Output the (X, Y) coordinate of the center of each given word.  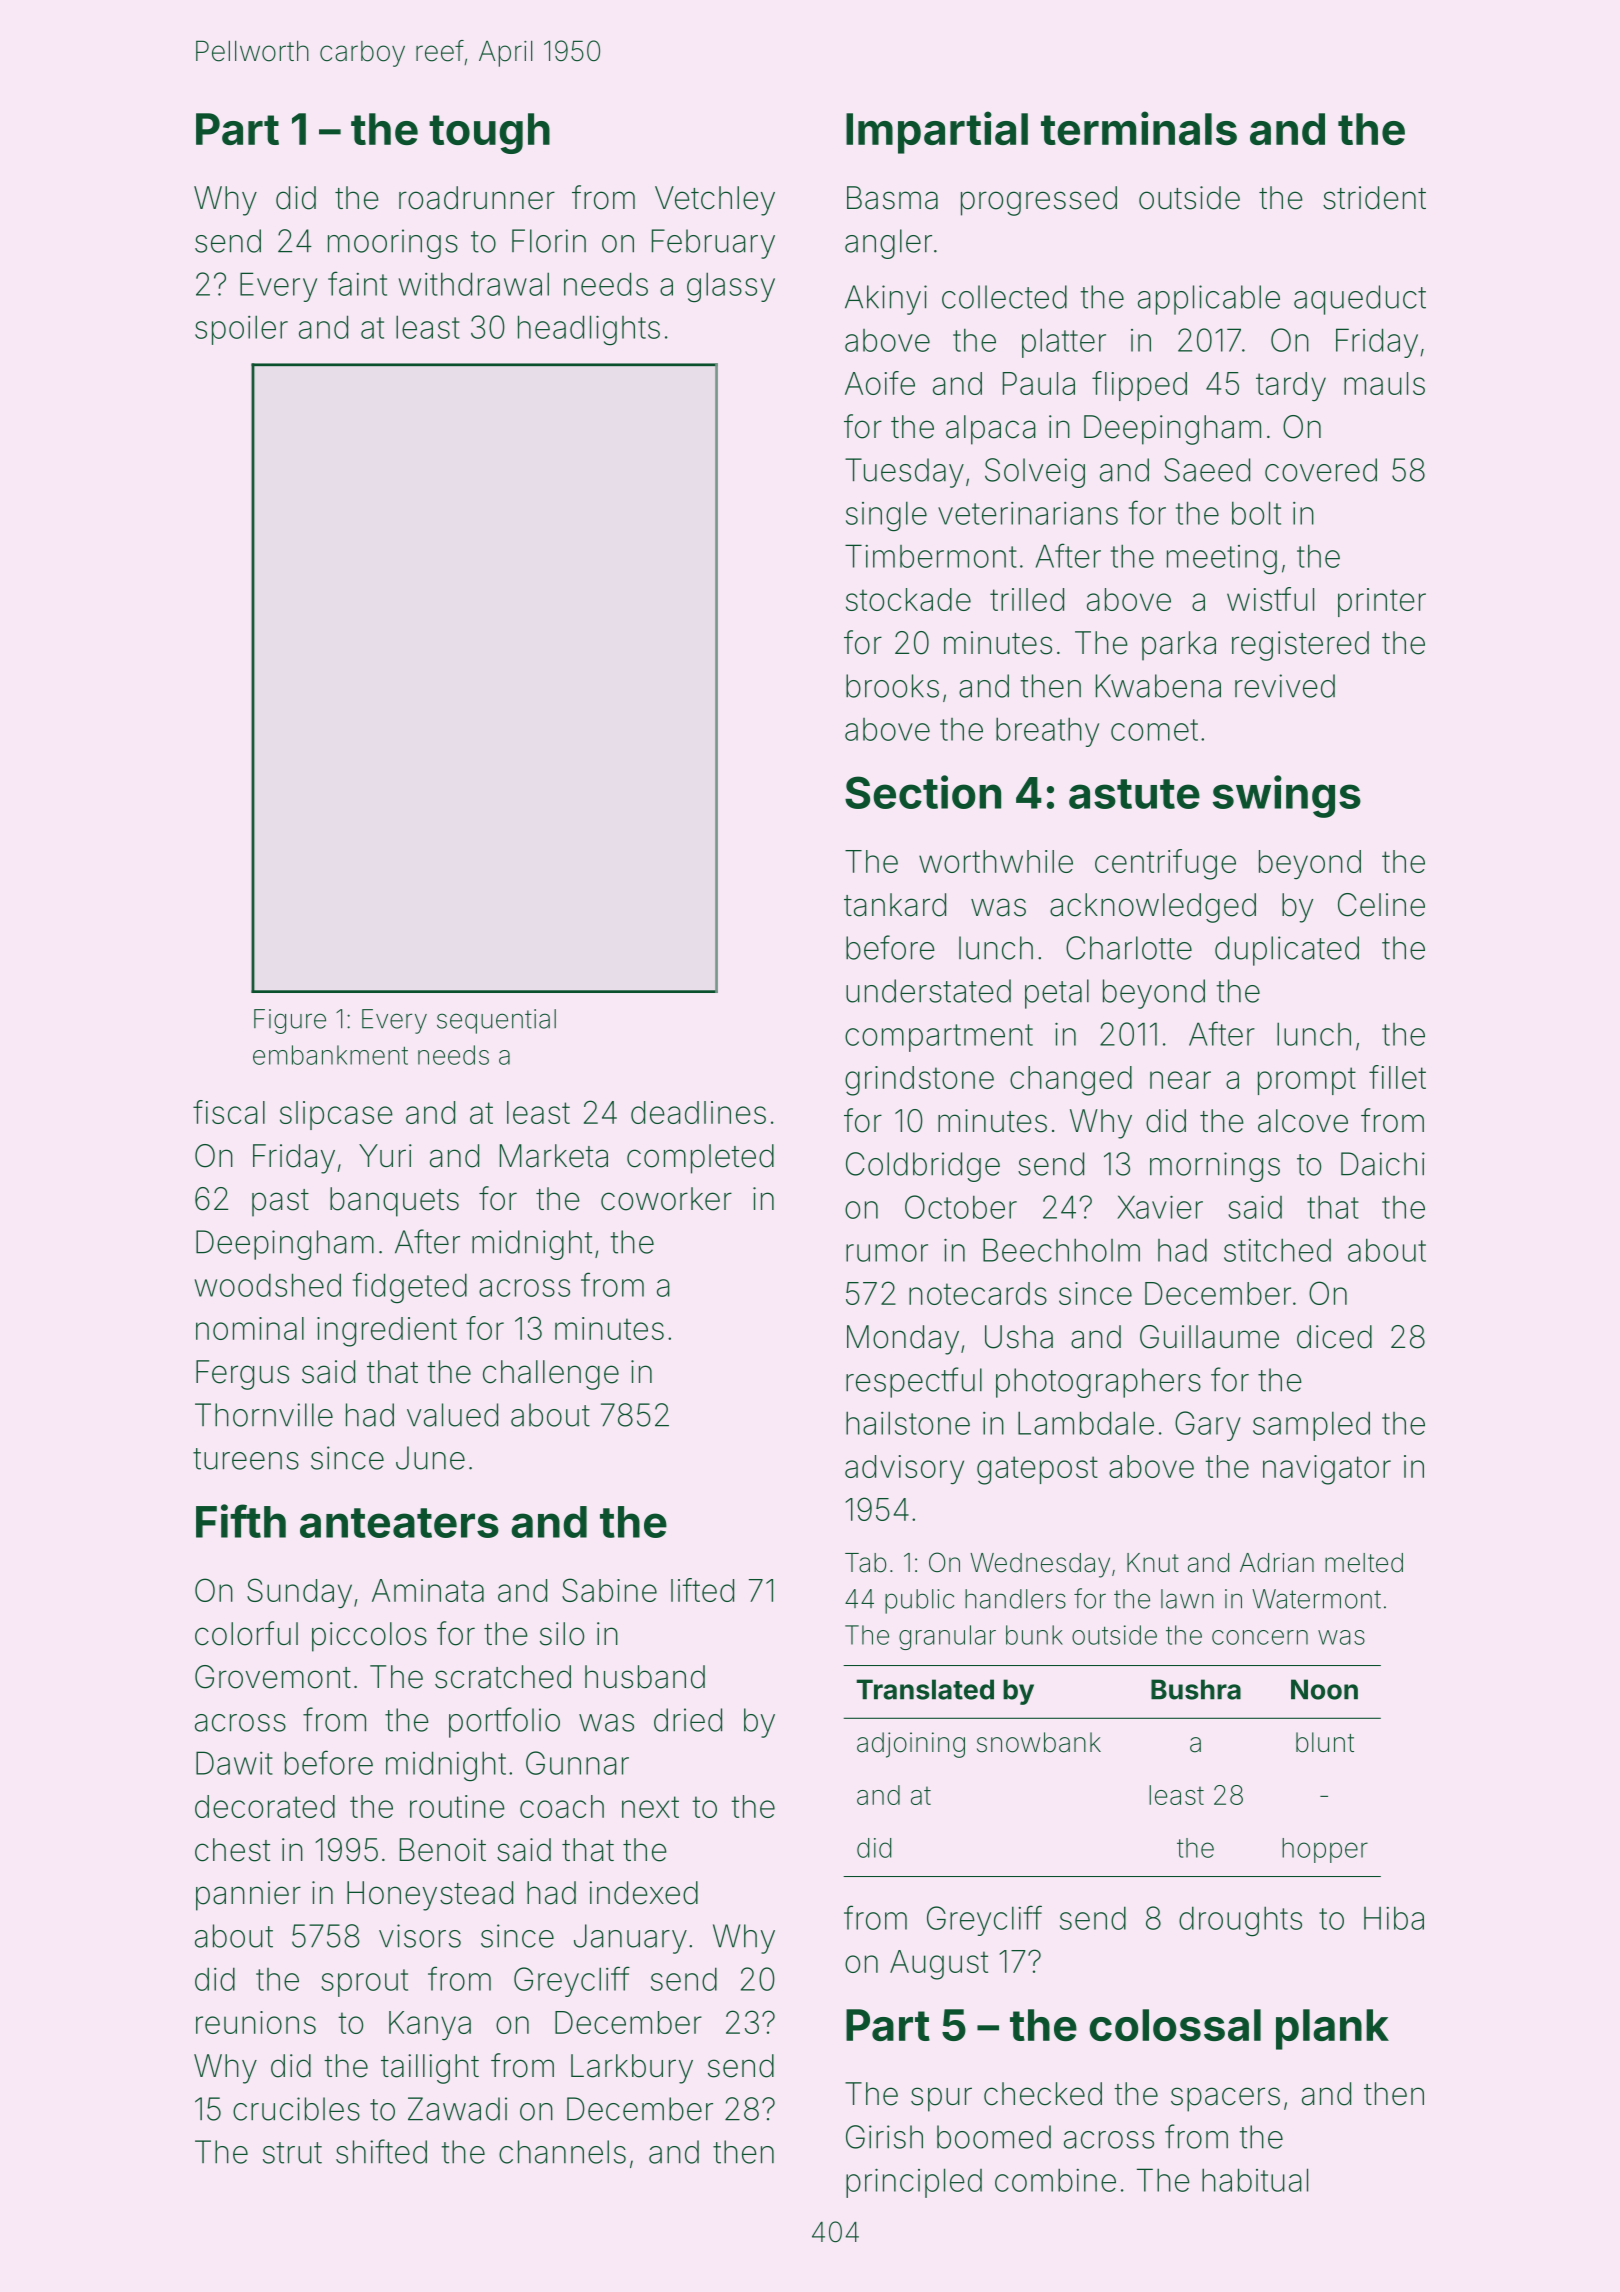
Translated (925, 1689)
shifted (381, 2151)
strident (1374, 198)
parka (1179, 646)
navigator (1327, 1470)
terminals (1139, 128)
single (886, 516)
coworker (666, 1199)
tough (489, 133)
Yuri (385, 1155)
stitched (1277, 1250)
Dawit (234, 1763)
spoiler (241, 330)
